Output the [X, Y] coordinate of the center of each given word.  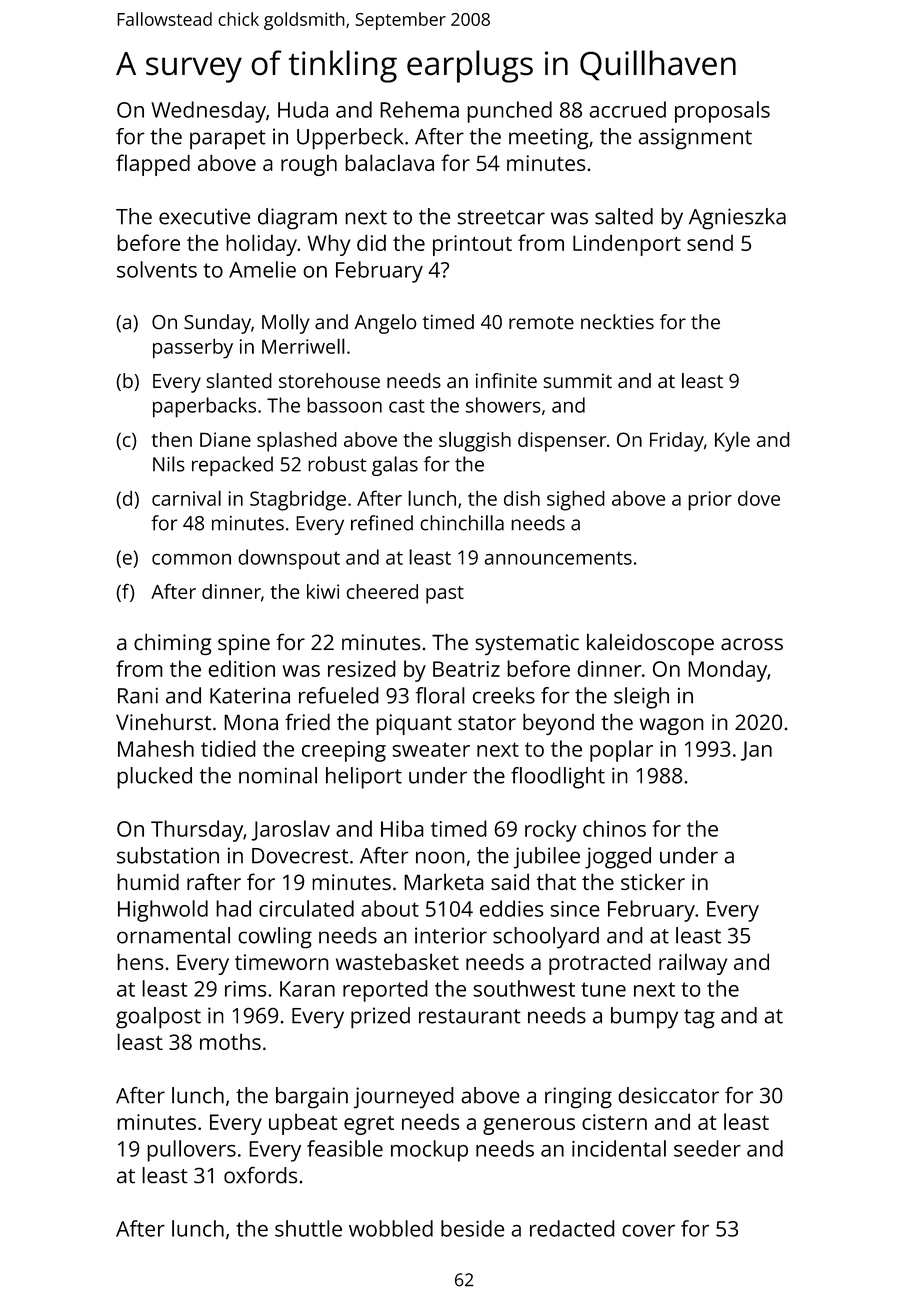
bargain [312, 1098]
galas [395, 466]
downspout [289, 559]
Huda [303, 109]
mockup [429, 1151]
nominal [278, 775]
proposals [722, 112]
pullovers [191, 1151]
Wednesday [208, 112]
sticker [653, 881]
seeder [707, 1148]
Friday [677, 442]
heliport [364, 778]
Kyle [732, 441]
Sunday [217, 324]
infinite [506, 380]
